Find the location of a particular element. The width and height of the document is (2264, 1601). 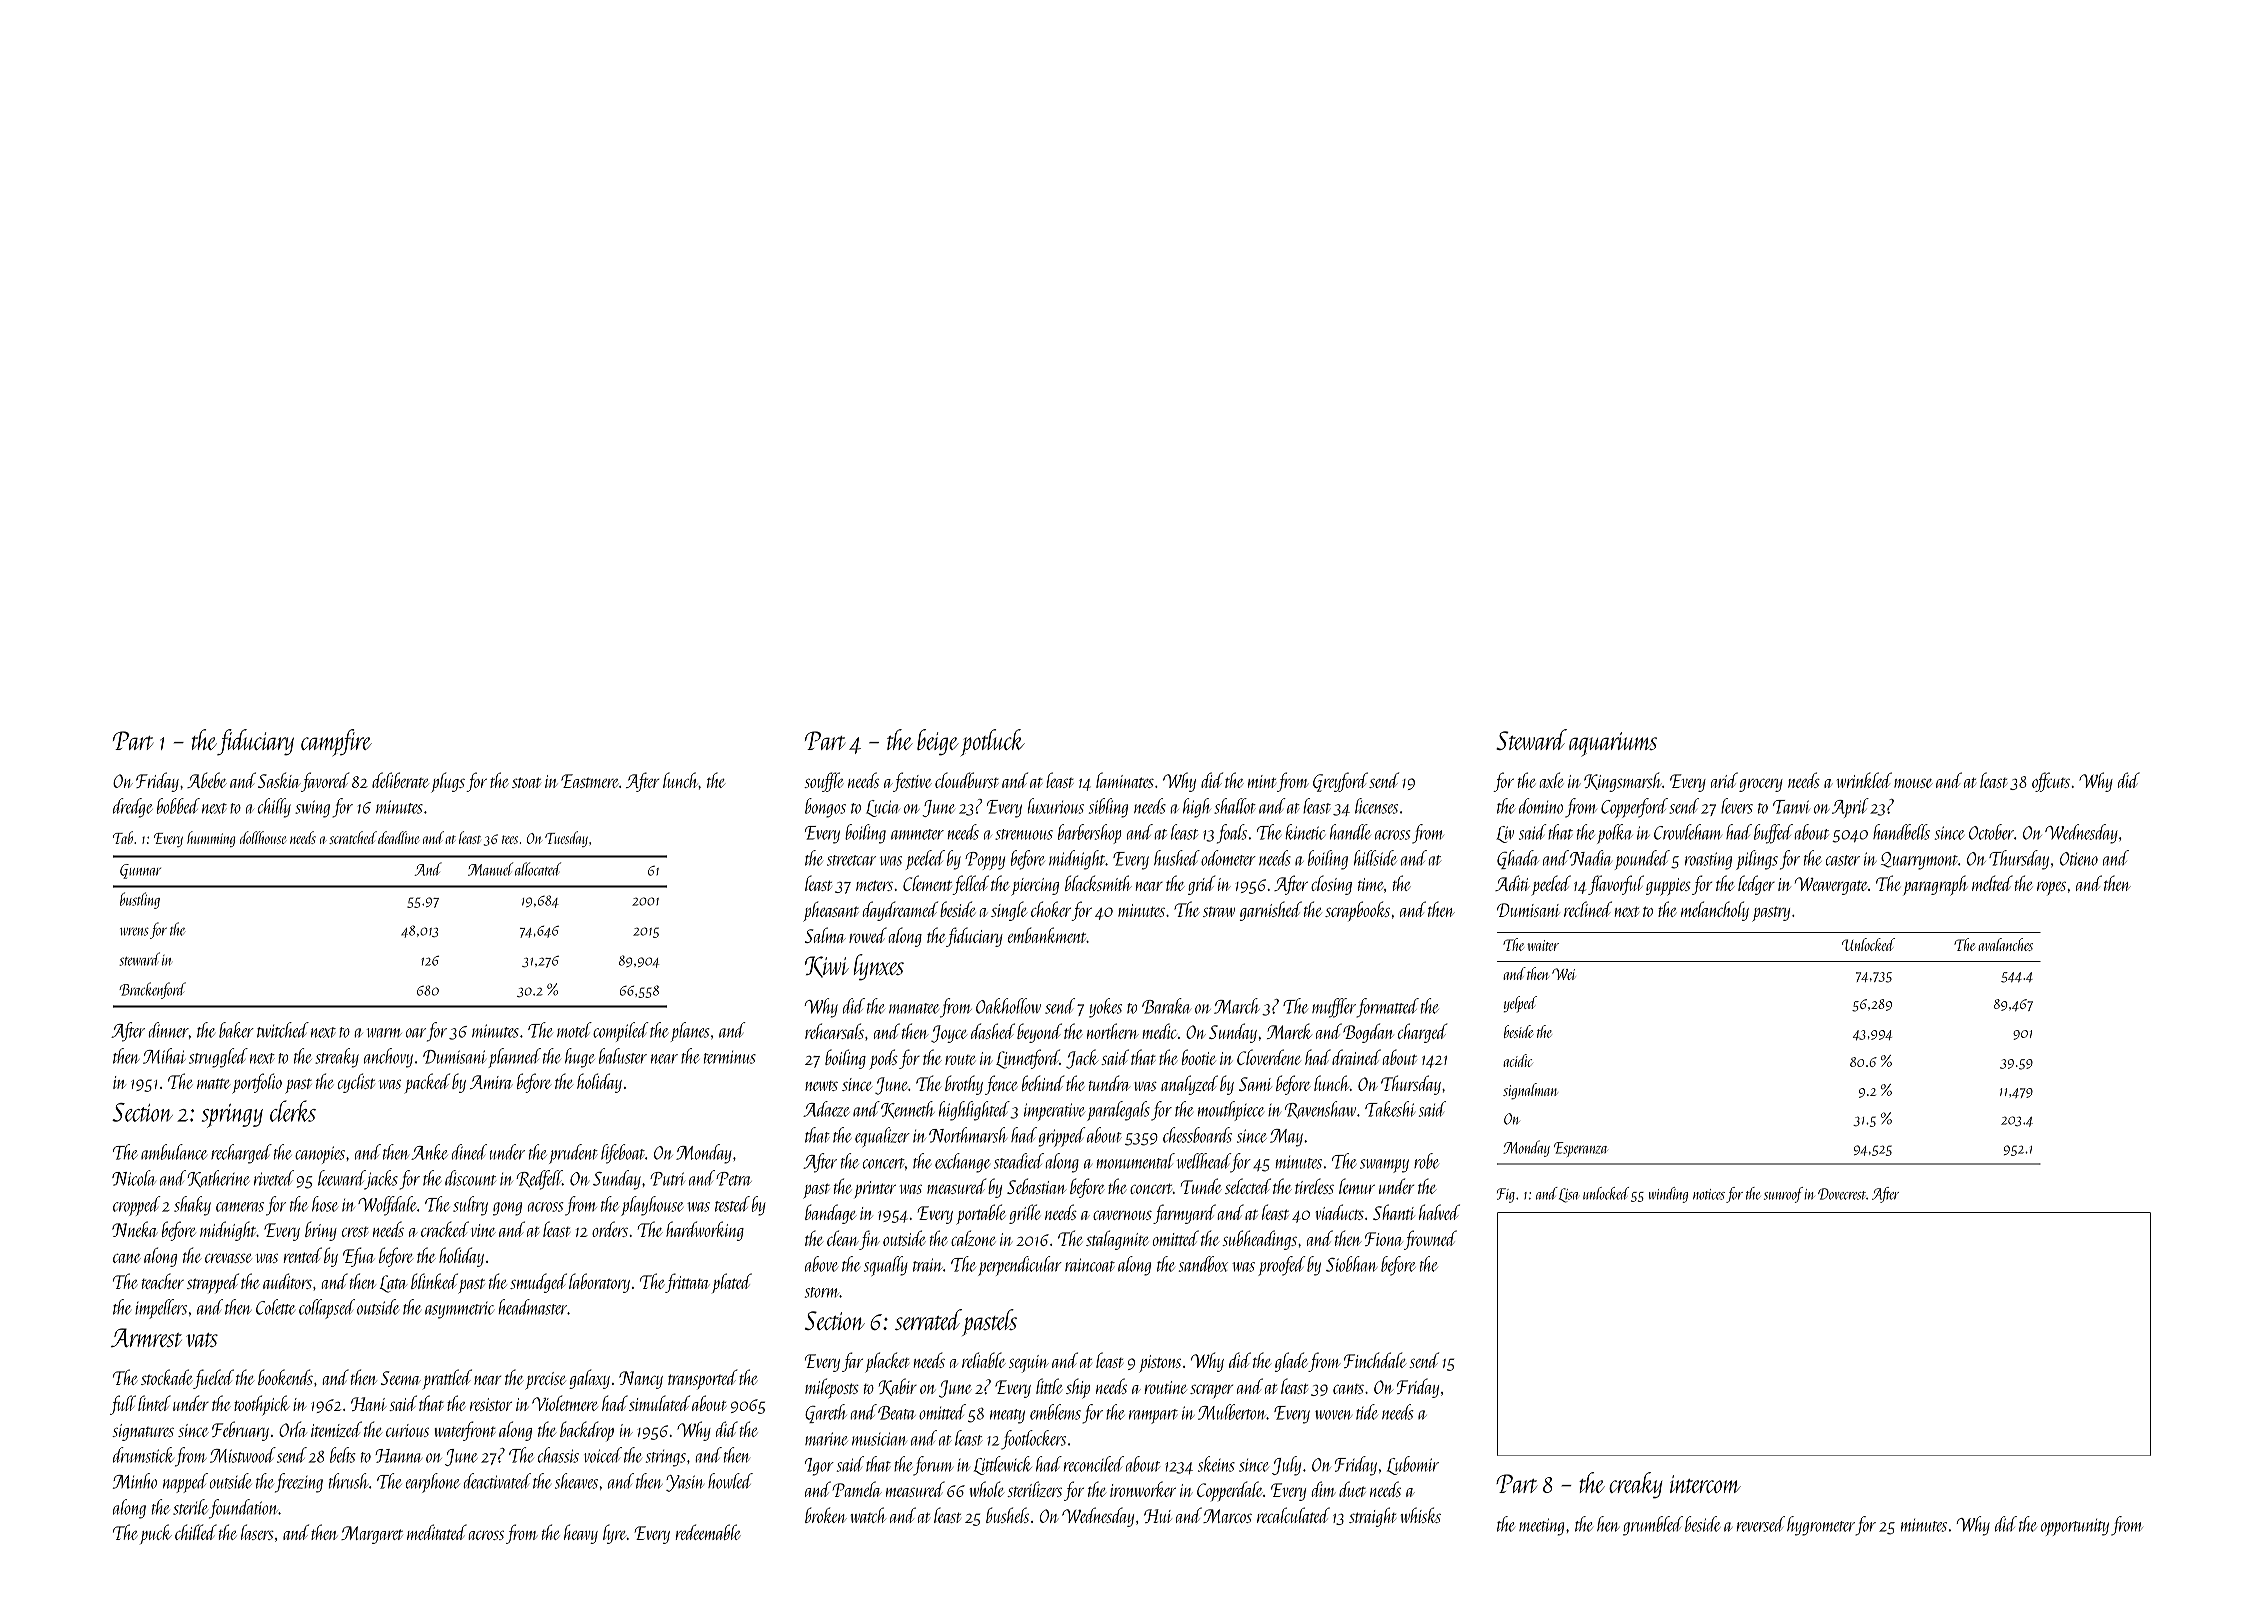

struggled is located at coordinates (218, 1058).
